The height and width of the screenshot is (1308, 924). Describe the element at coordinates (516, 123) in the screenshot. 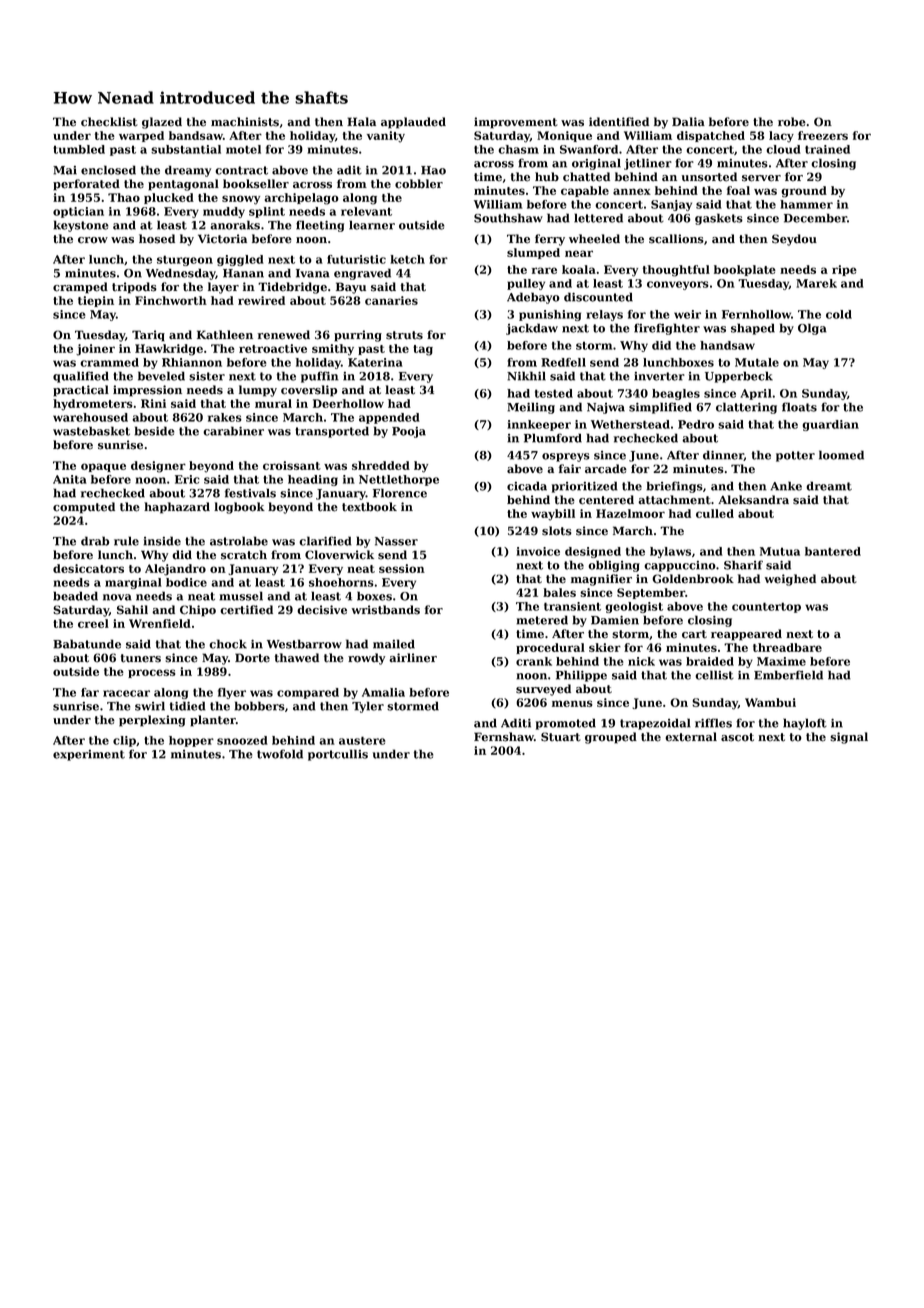

I see `improvement` at that location.
